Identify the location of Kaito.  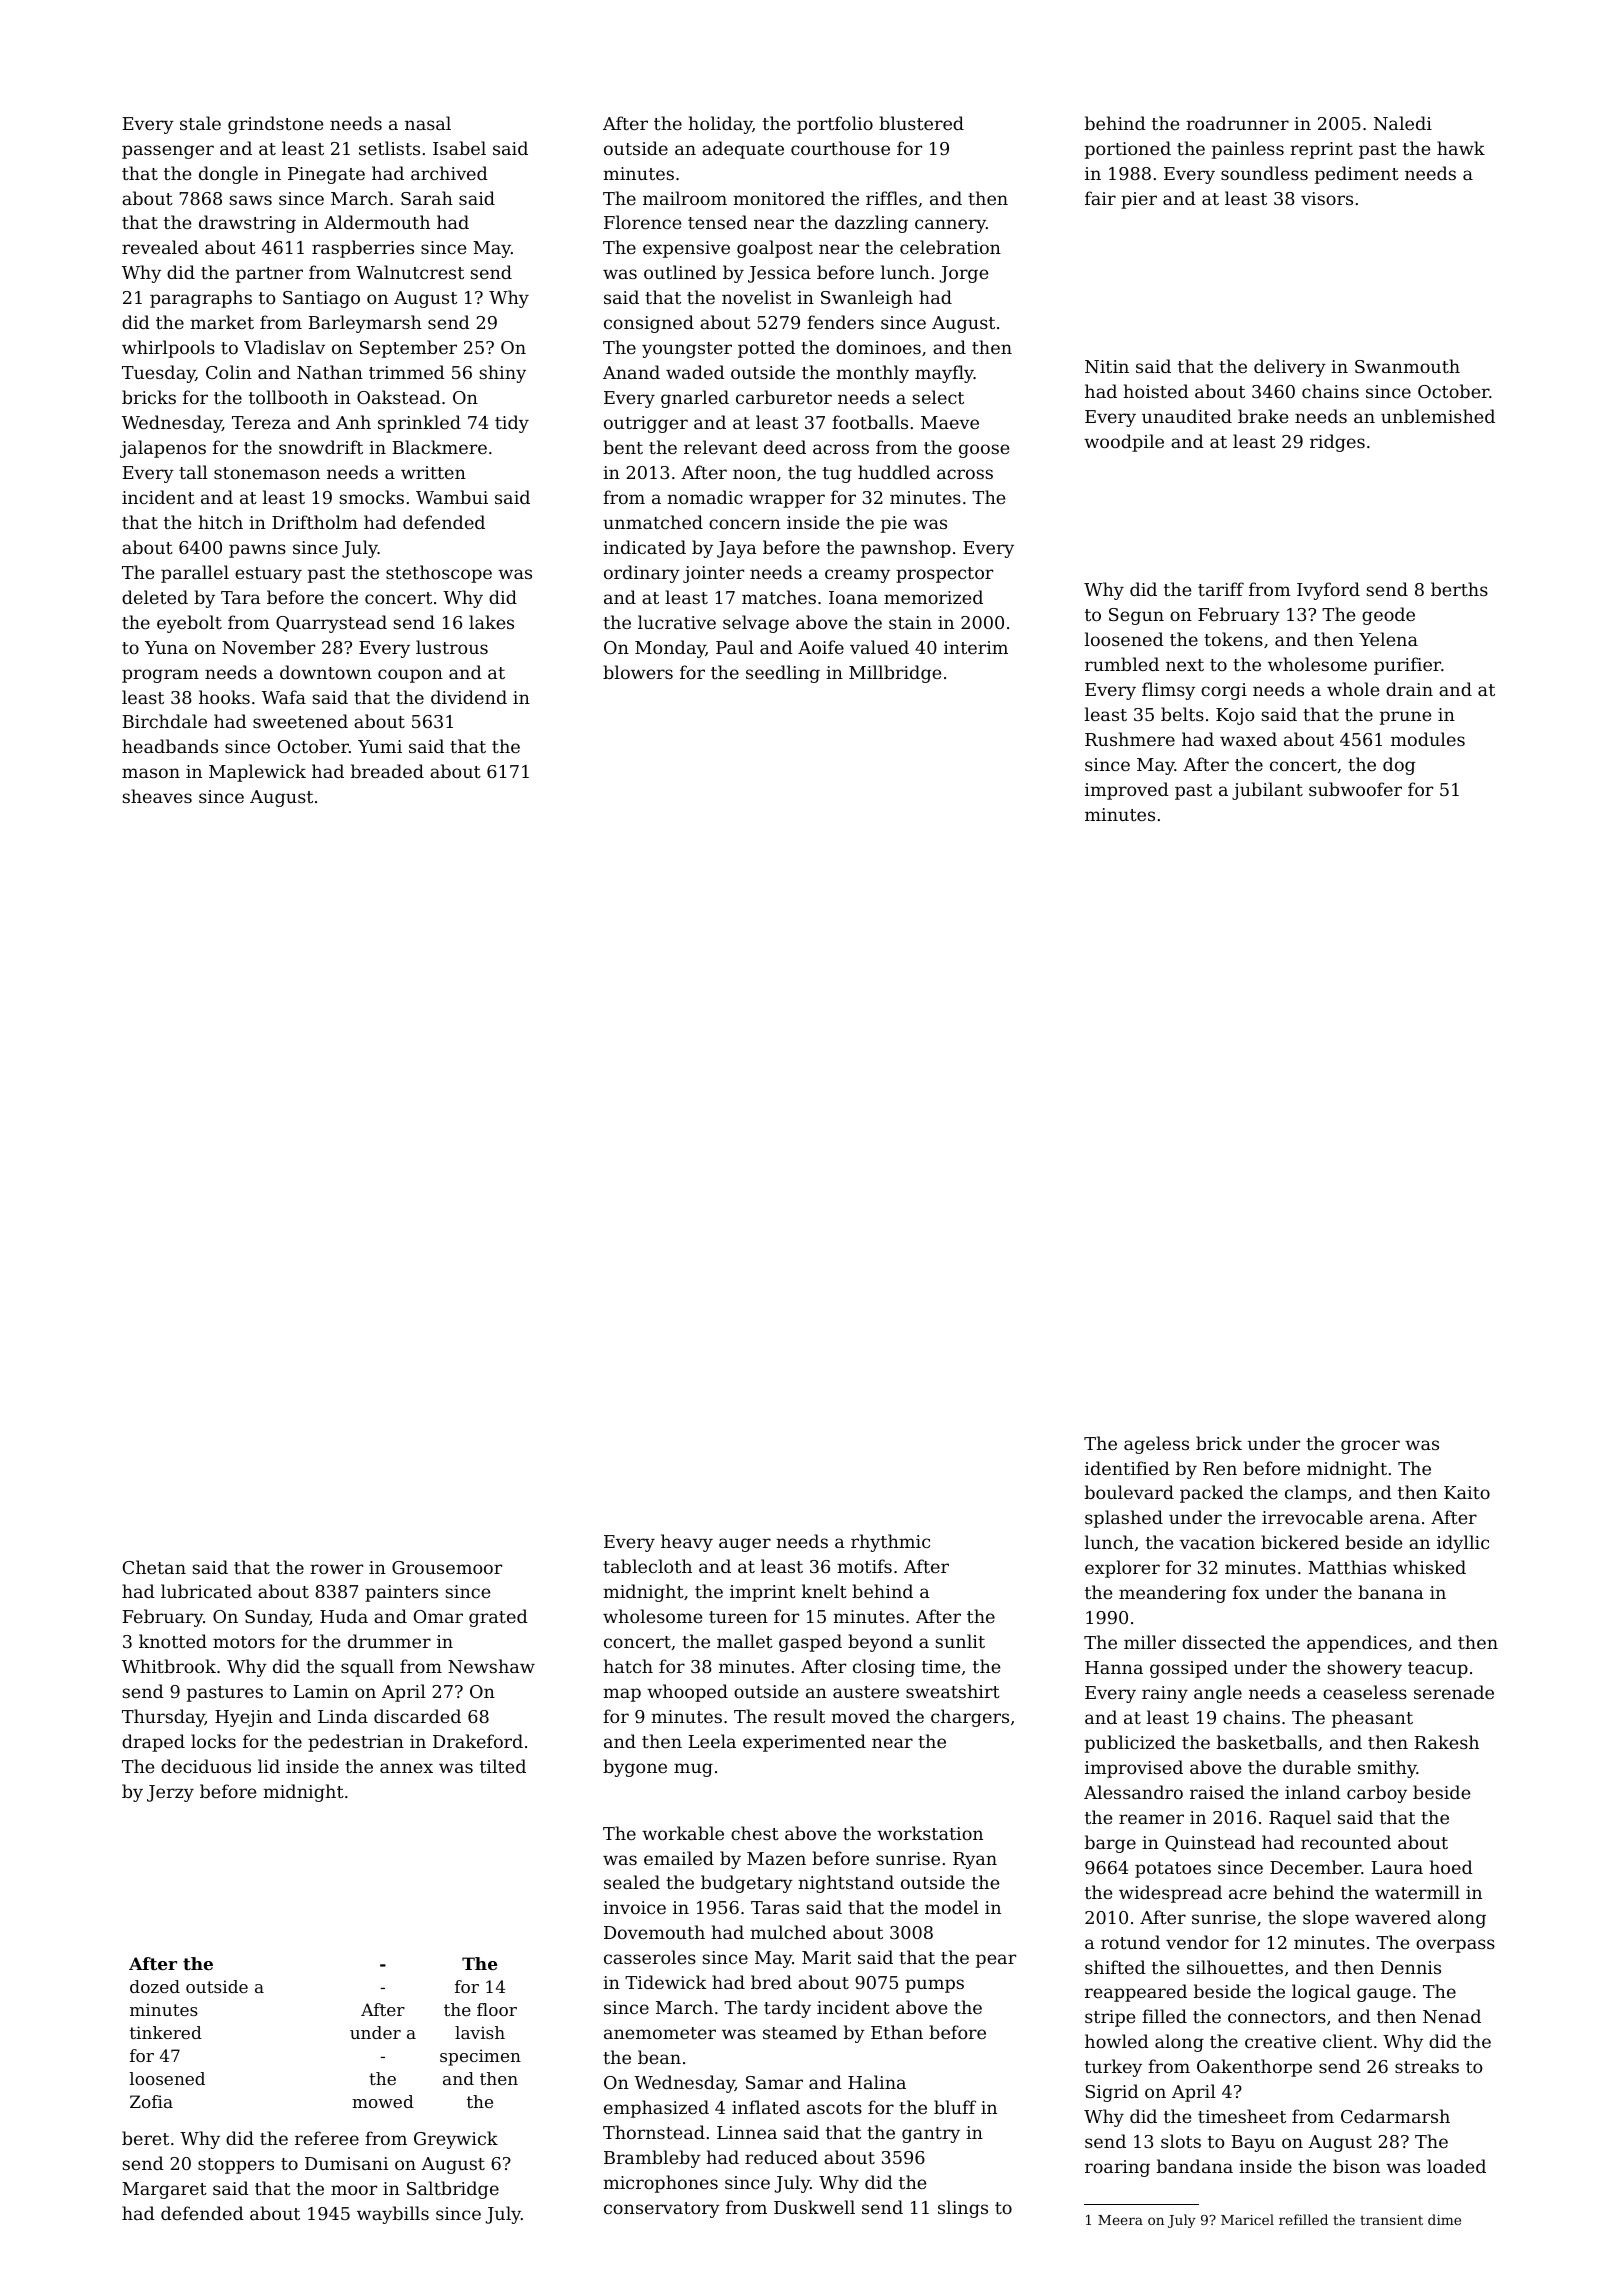
(1467, 1492).
